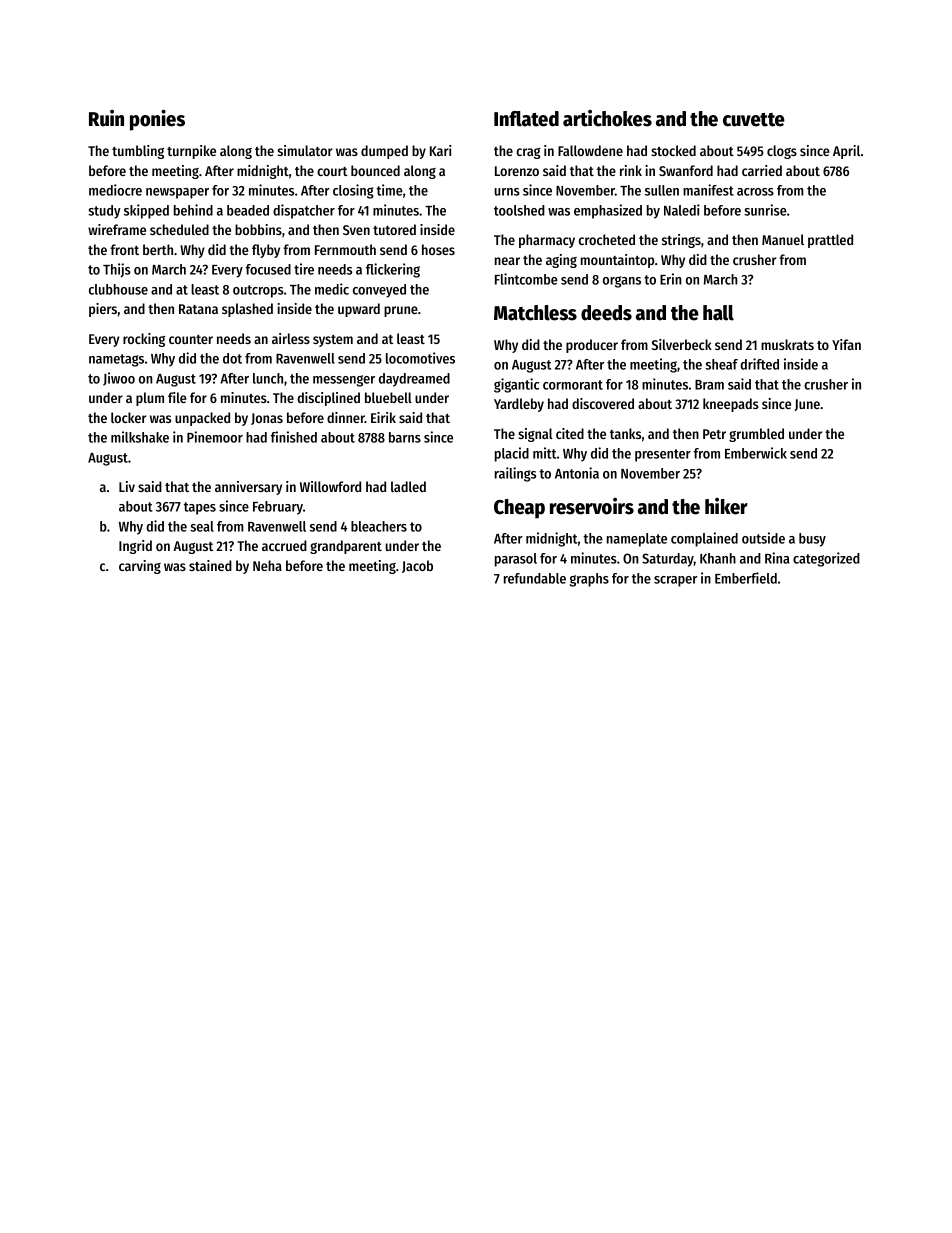 The height and width of the screenshot is (1233, 952). What do you see at coordinates (267, 419) in the screenshot?
I see `Jonas` at bounding box center [267, 419].
